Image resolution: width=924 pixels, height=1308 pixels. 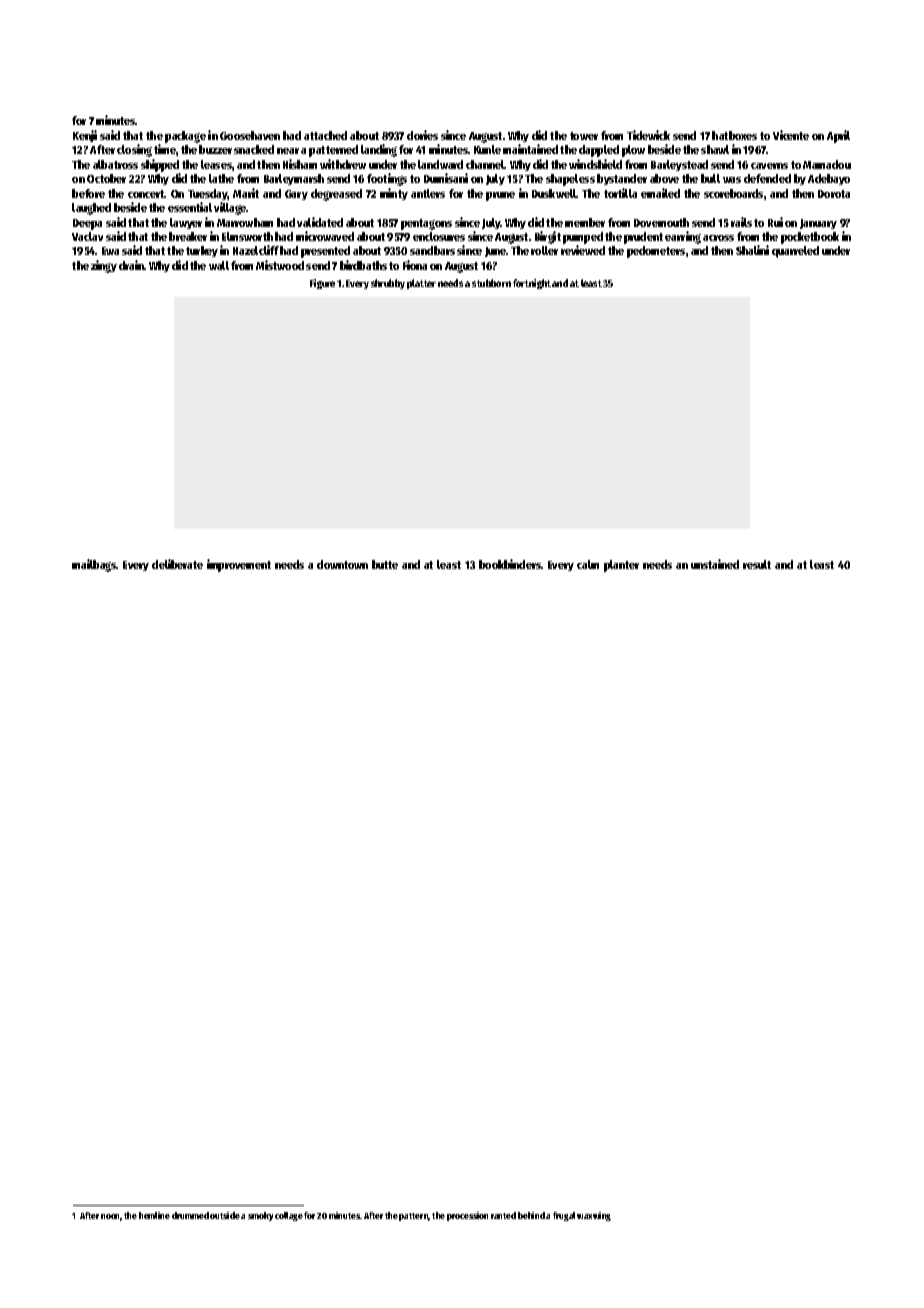 What do you see at coordinates (88, 193) in the document?
I see `before` at bounding box center [88, 193].
